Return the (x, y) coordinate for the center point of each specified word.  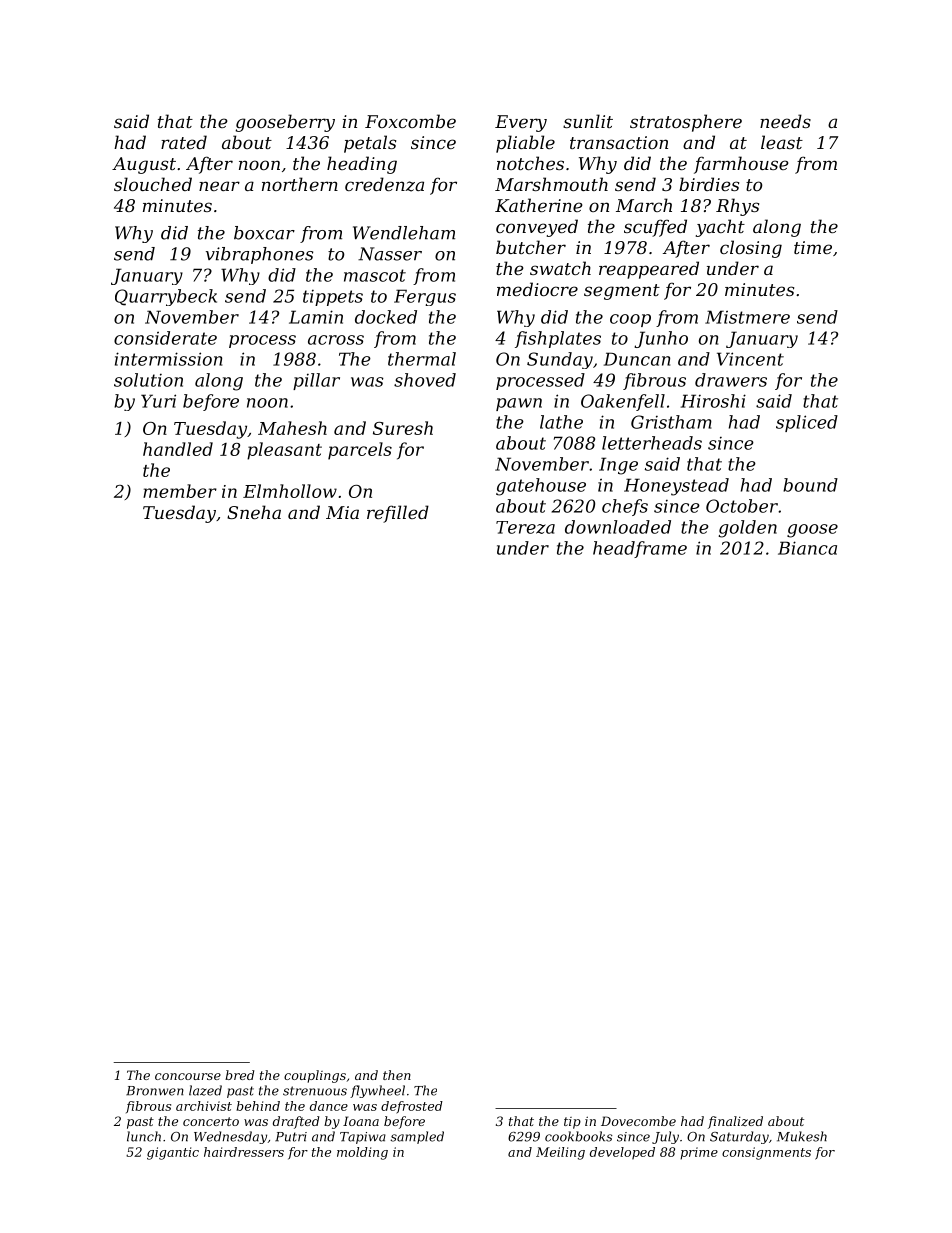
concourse (188, 1076)
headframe (640, 549)
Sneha (254, 512)
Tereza (525, 527)
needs (785, 121)
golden (747, 529)
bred (239, 1075)
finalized (735, 1122)
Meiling (560, 1153)
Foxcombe (410, 121)
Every (521, 123)
